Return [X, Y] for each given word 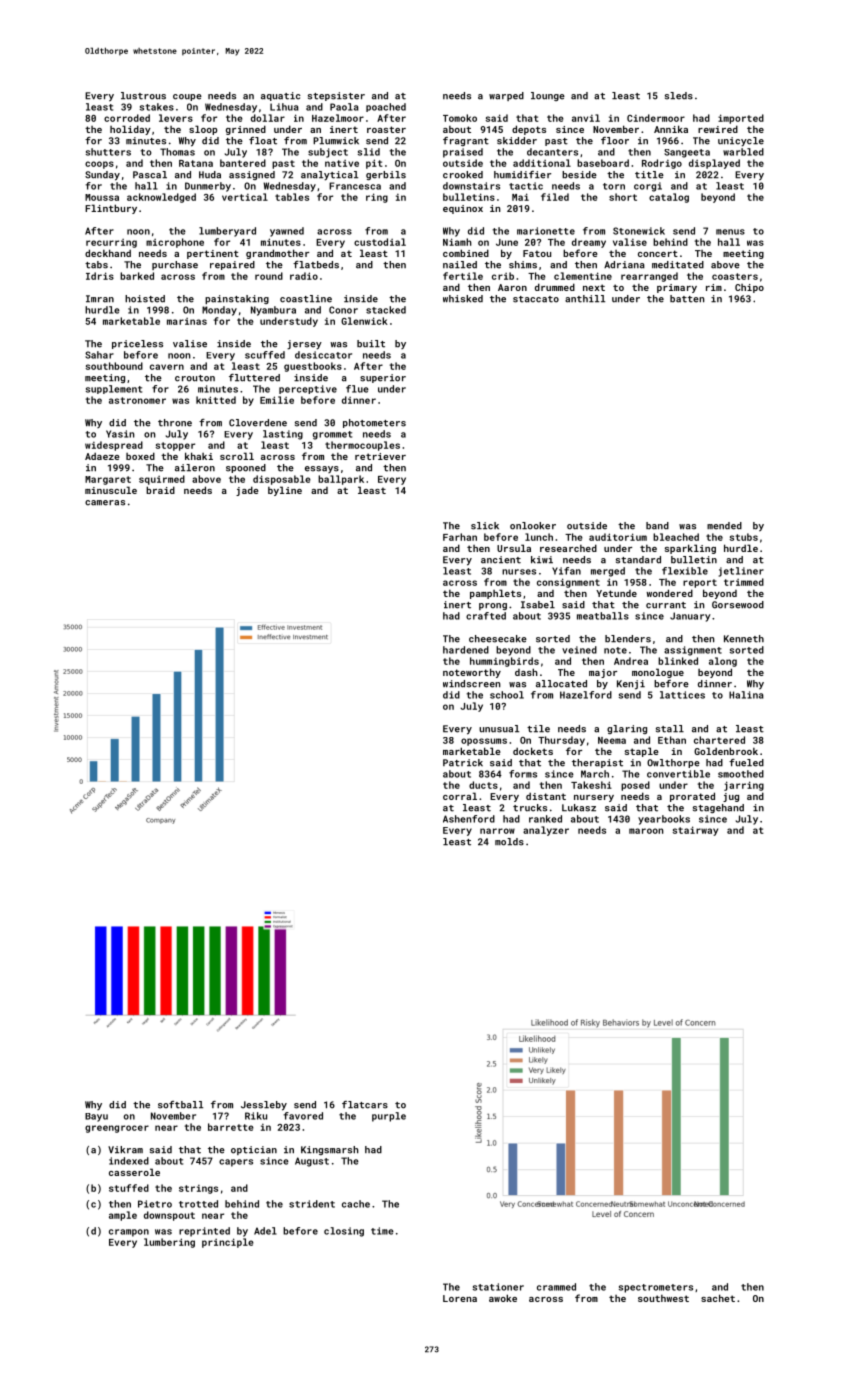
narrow [497, 831]
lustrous [143, 96]
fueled [746, 763]
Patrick [463, 763]
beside [579, 175]
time [382, 1231]
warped [506, 96]
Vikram [125, 1150]
